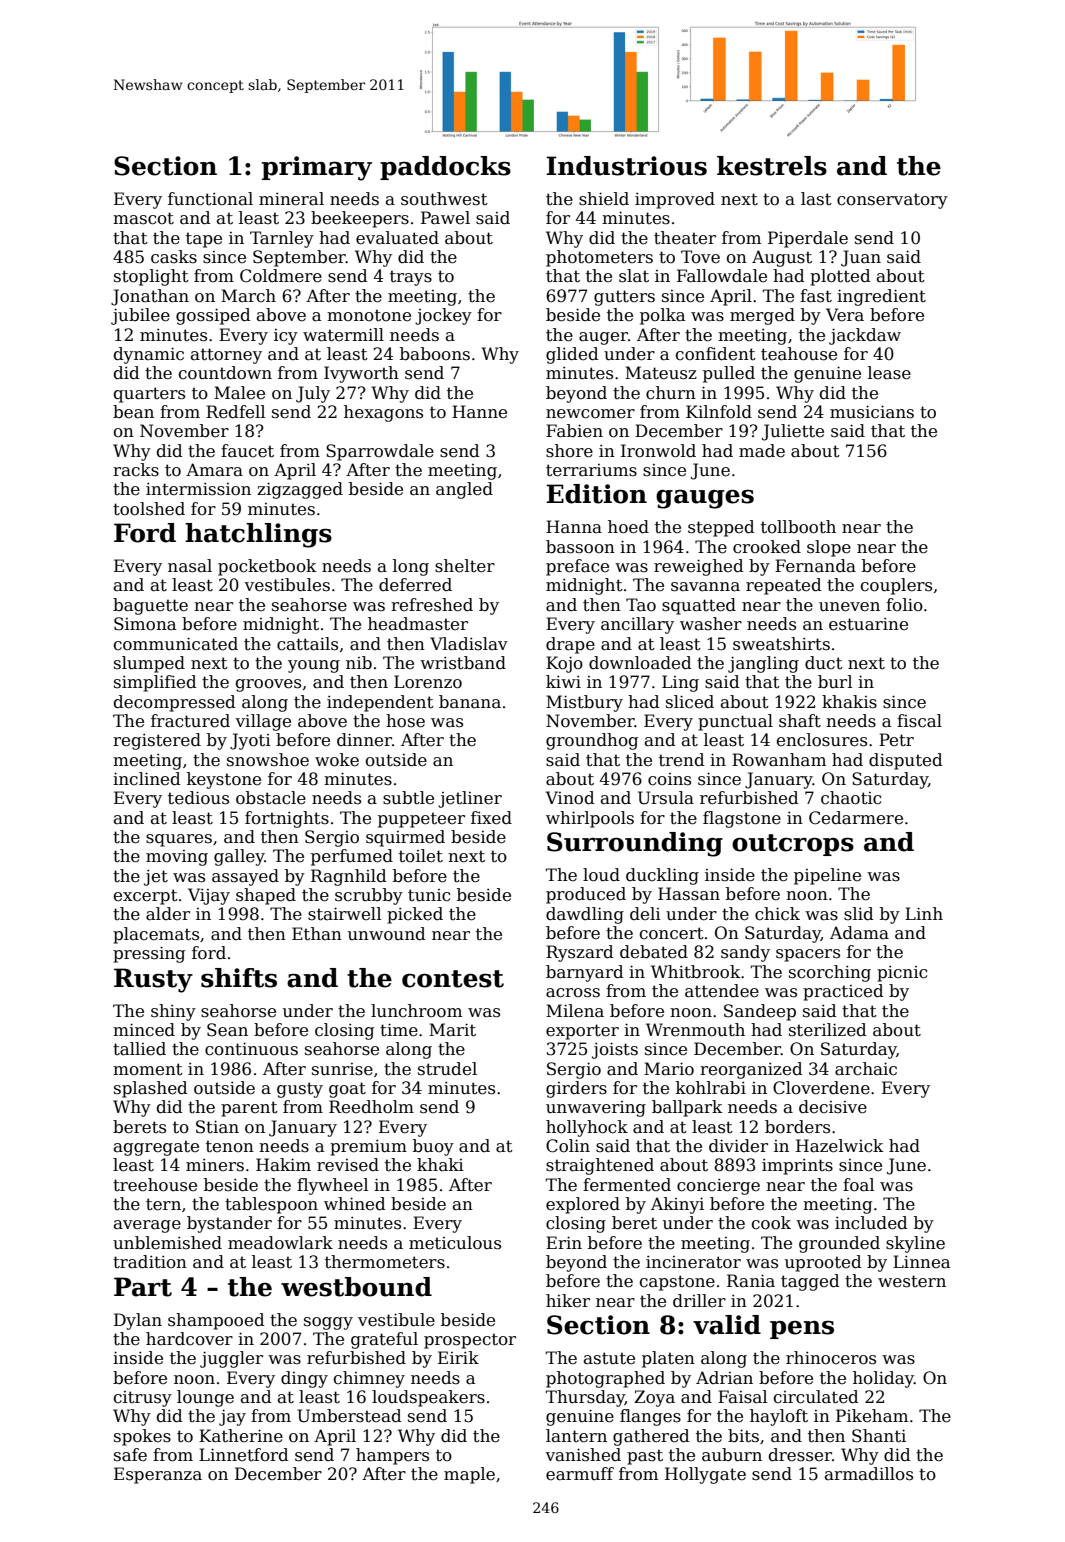 Image resolution: width=1065 pixels, height=1542 pixels. Describe the element at coordinates (583, 1455) in the screenshot. I see `vanished` at that location.
